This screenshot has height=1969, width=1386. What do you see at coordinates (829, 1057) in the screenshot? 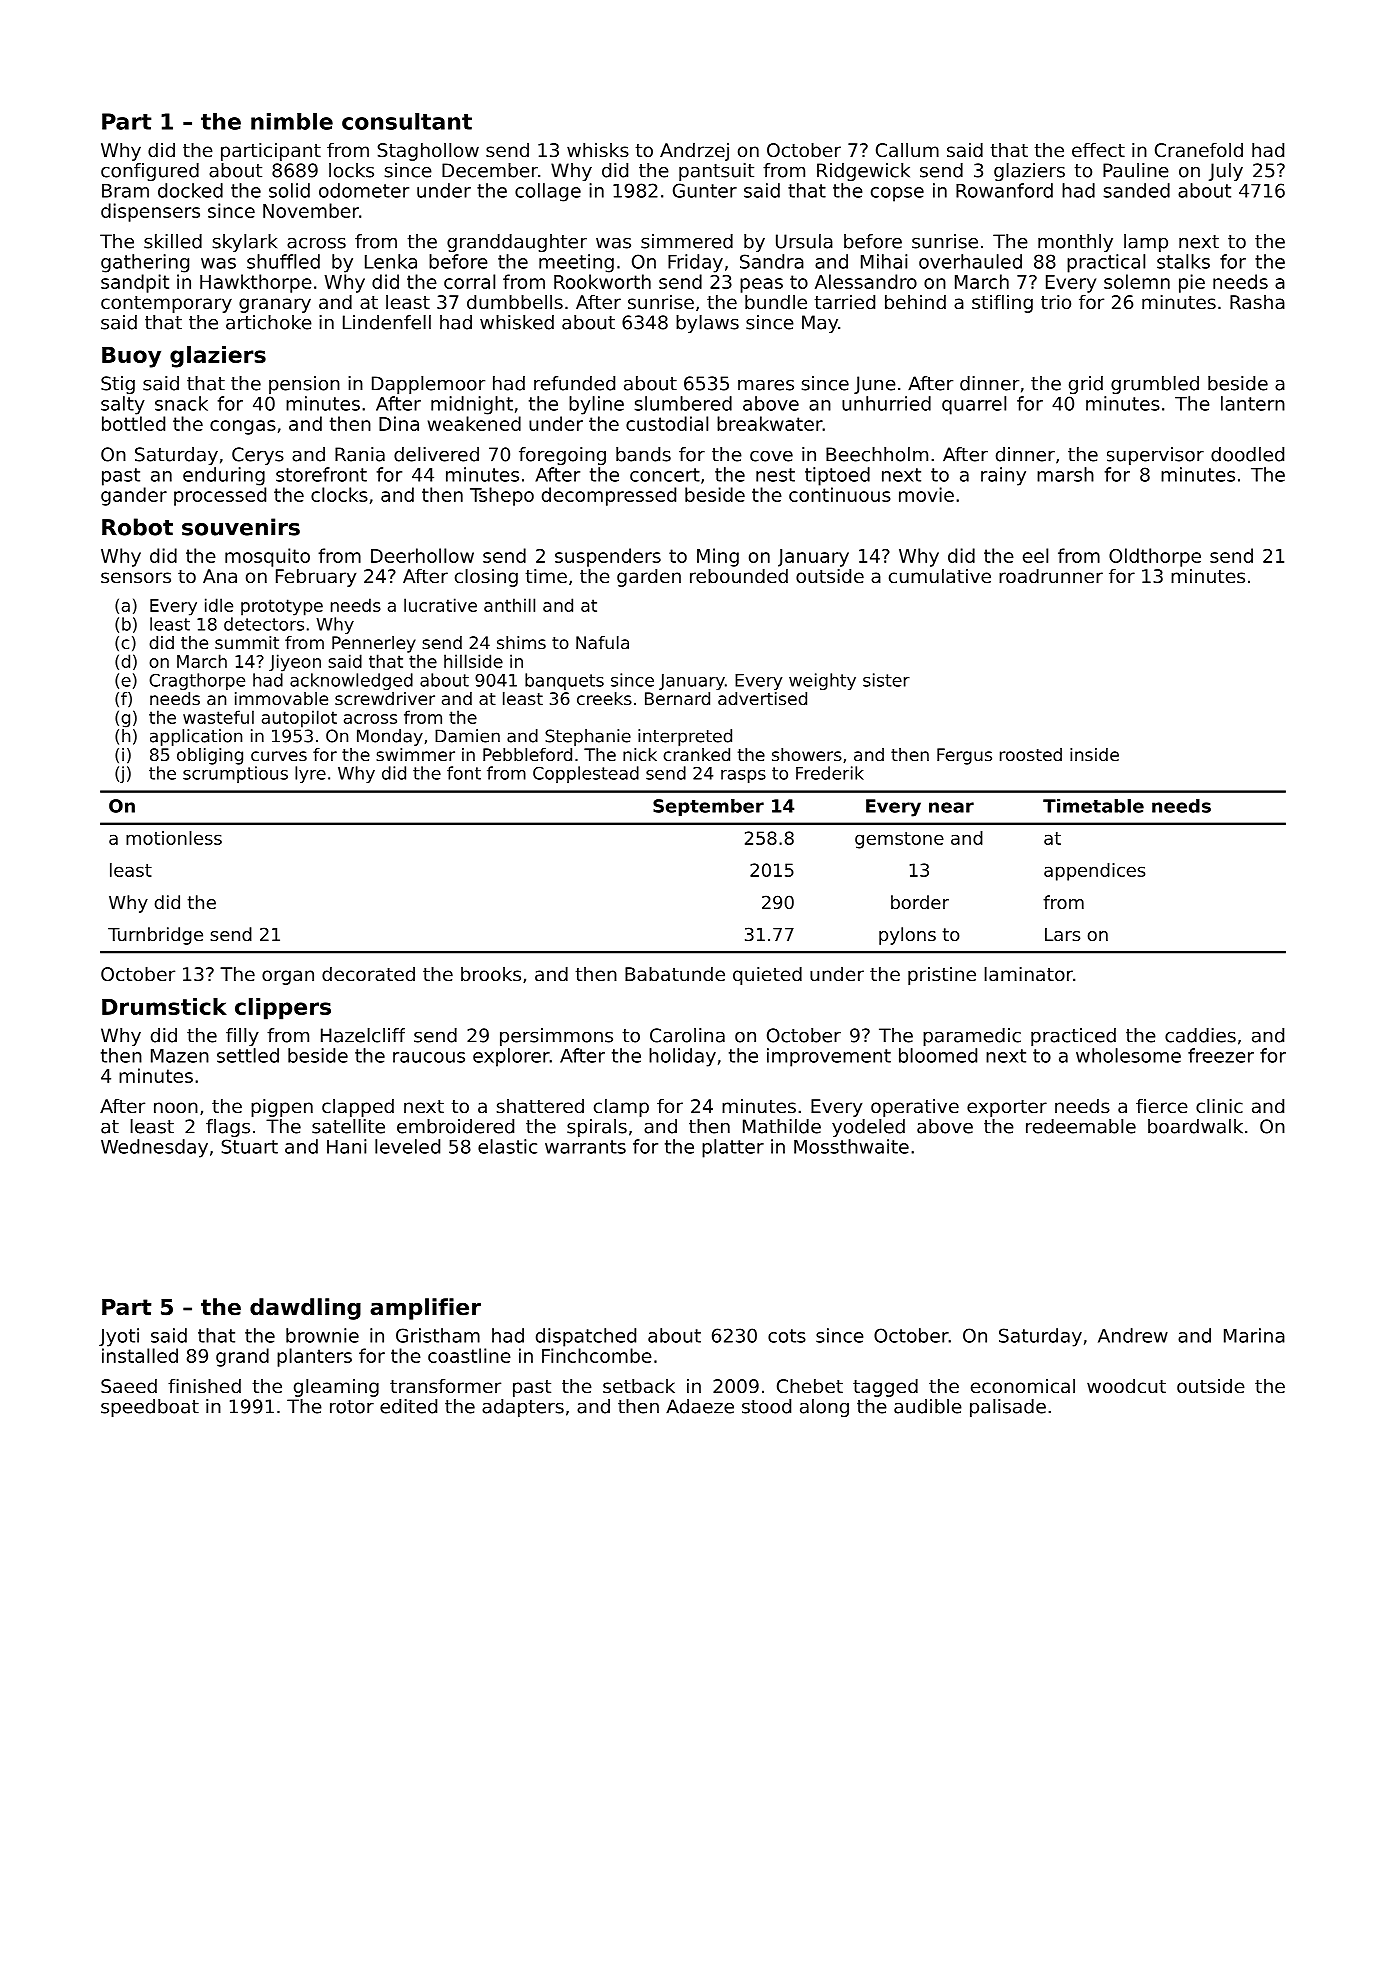
I see `improvement` at bounding box center [829, 1057].
